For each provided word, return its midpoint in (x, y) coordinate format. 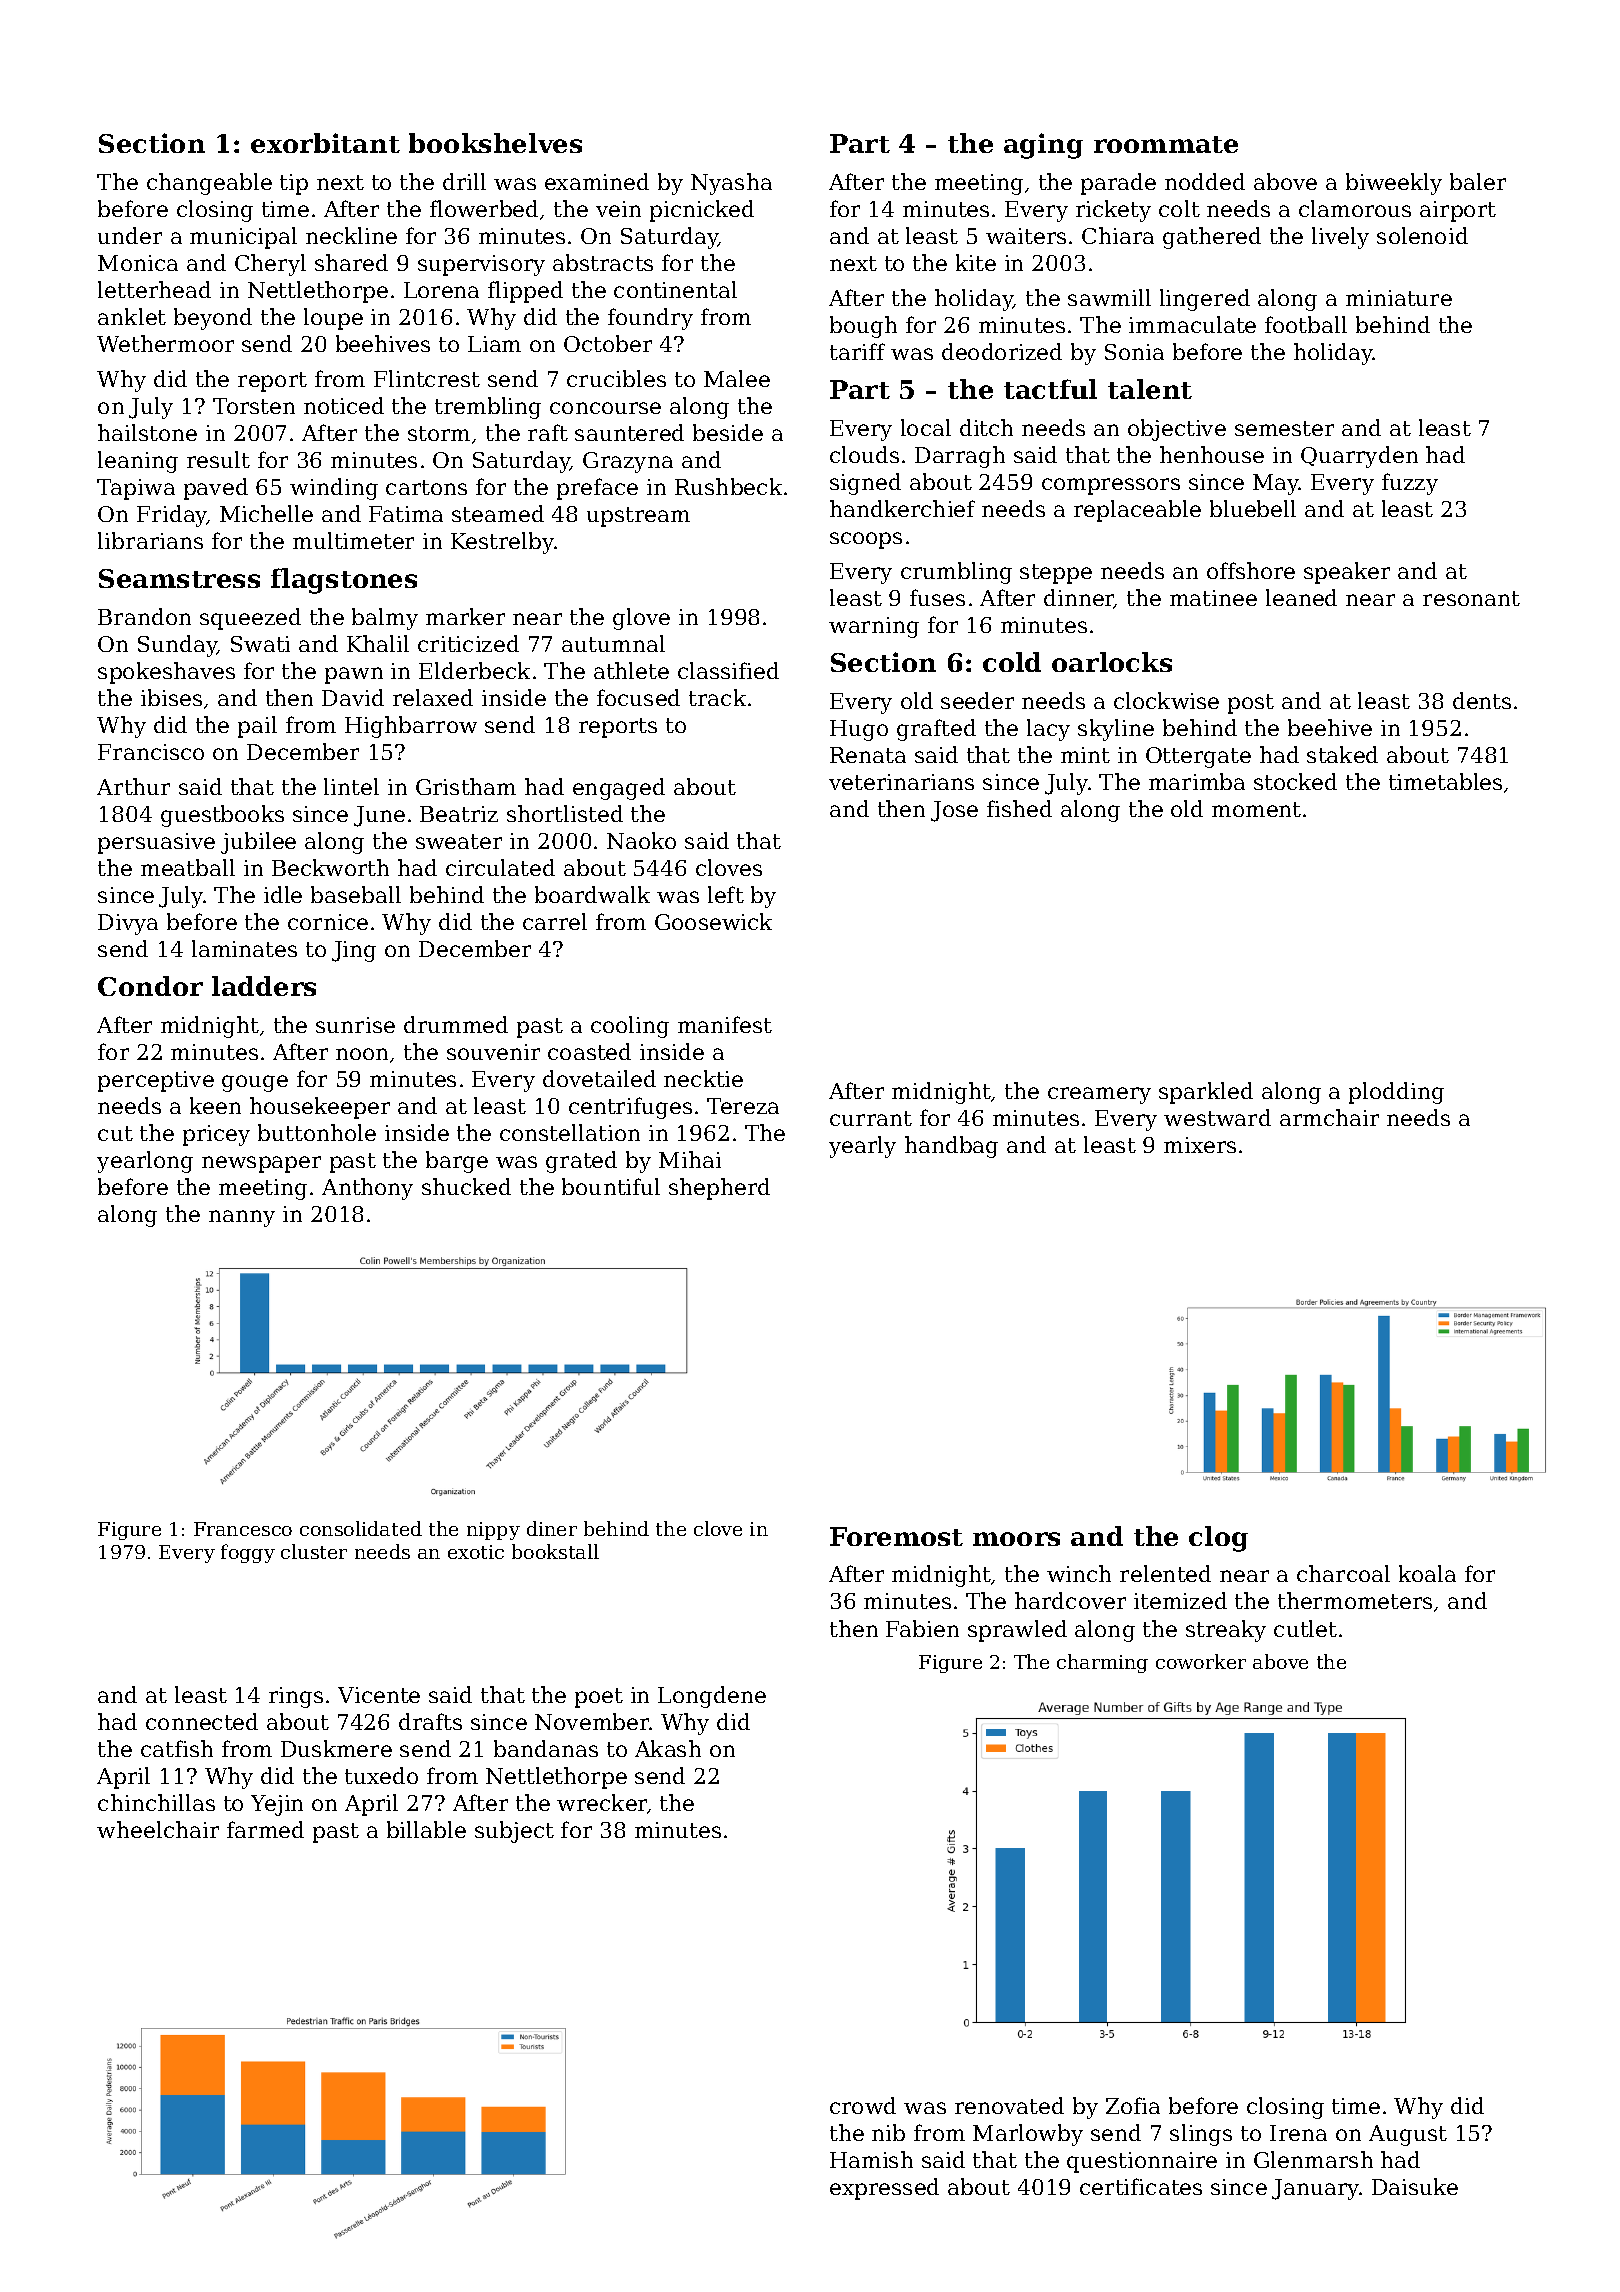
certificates (1141, 2186)
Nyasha (731, 184)
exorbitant (325, 143)
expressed (884, 2189)
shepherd (719, 1189)
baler (1478, 181)
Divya (128, 924)
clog (1218, 1539)
